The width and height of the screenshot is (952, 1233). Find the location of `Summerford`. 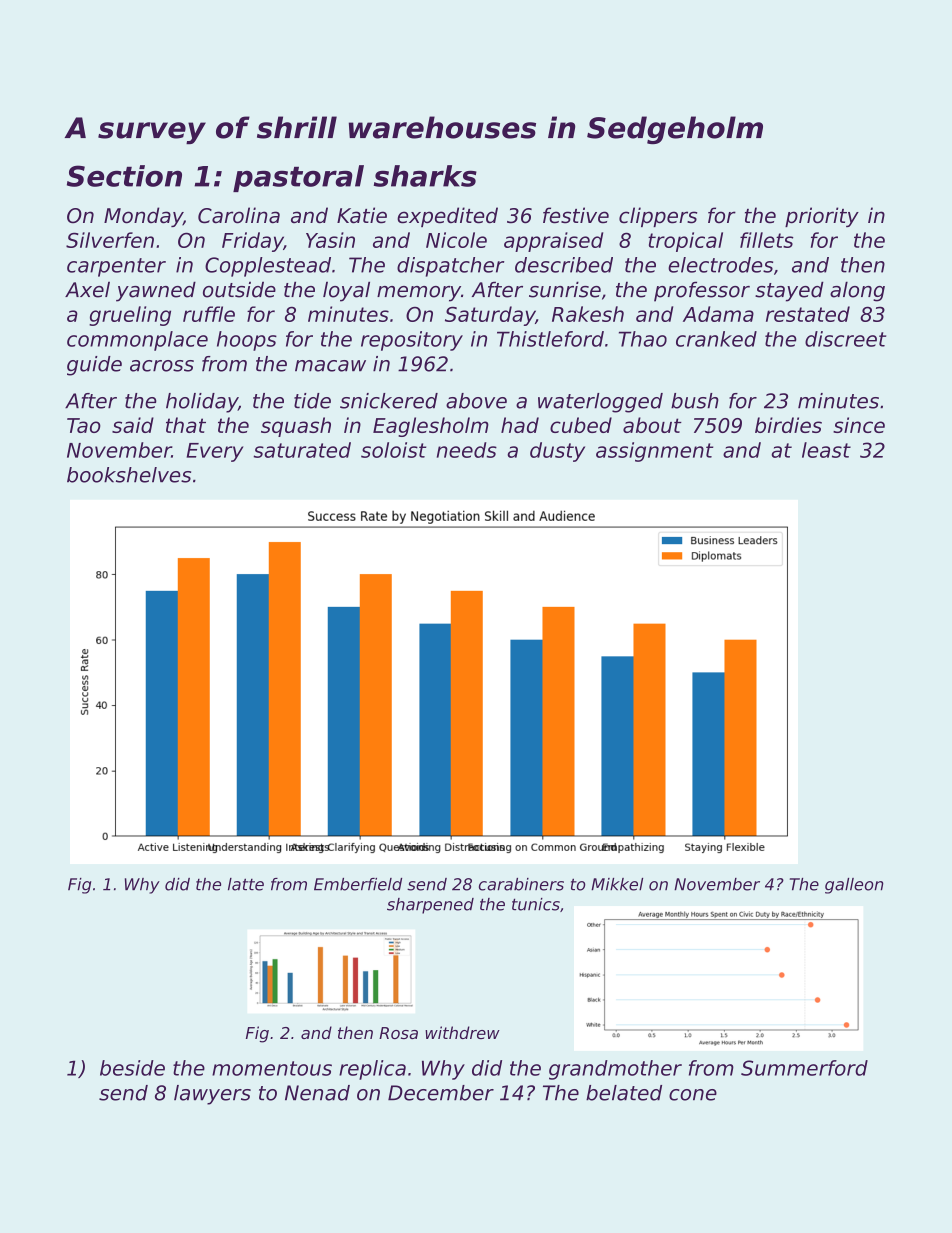

Summerford is located at coordinates (804, 1068).
